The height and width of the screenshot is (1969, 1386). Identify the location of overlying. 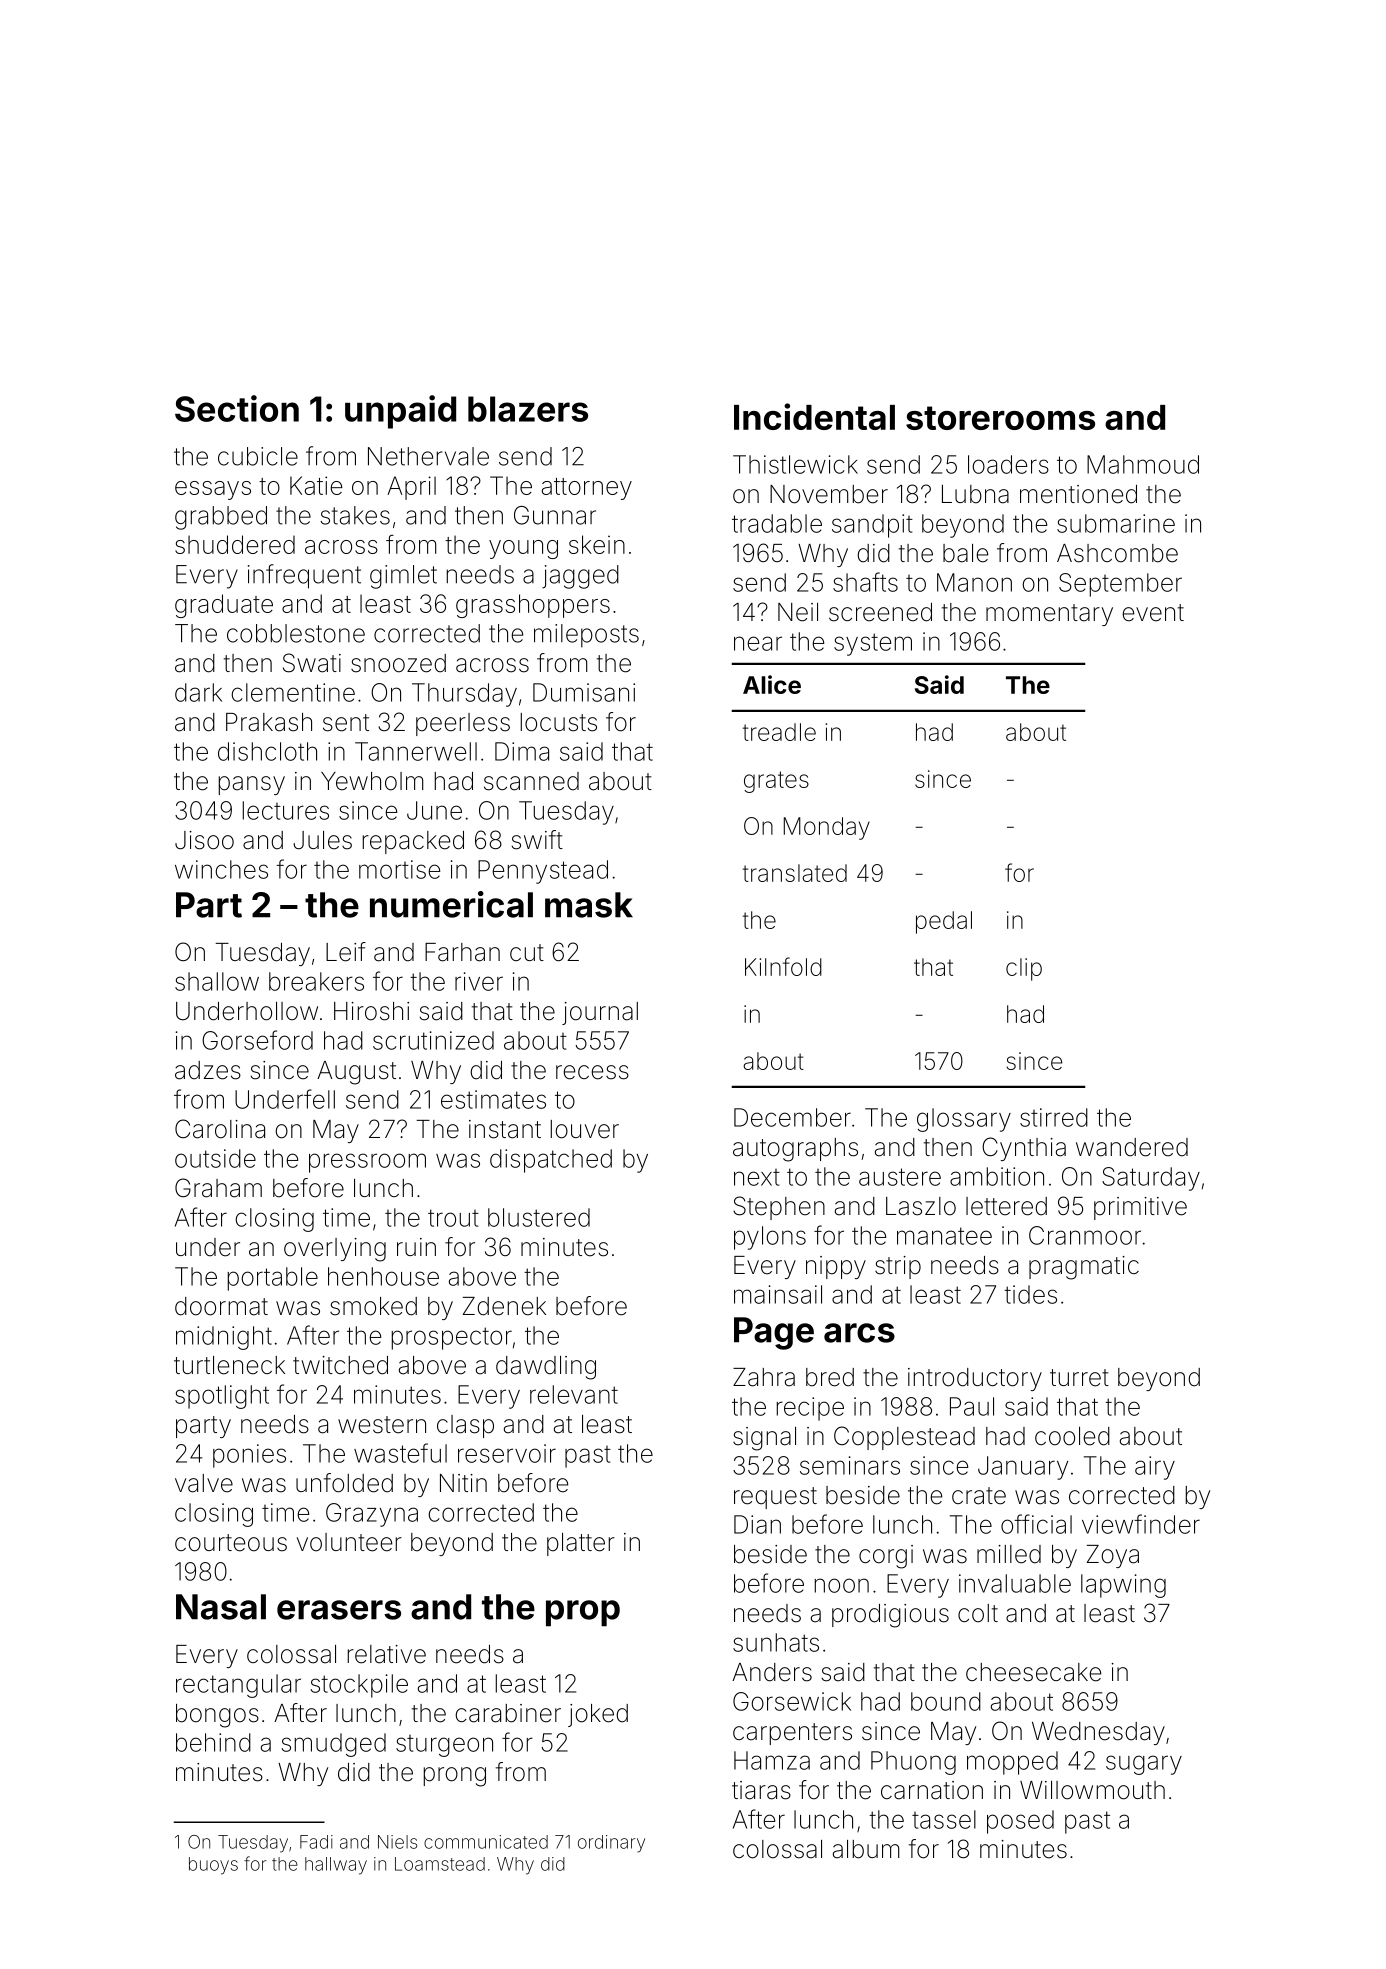
(335, 1250).
